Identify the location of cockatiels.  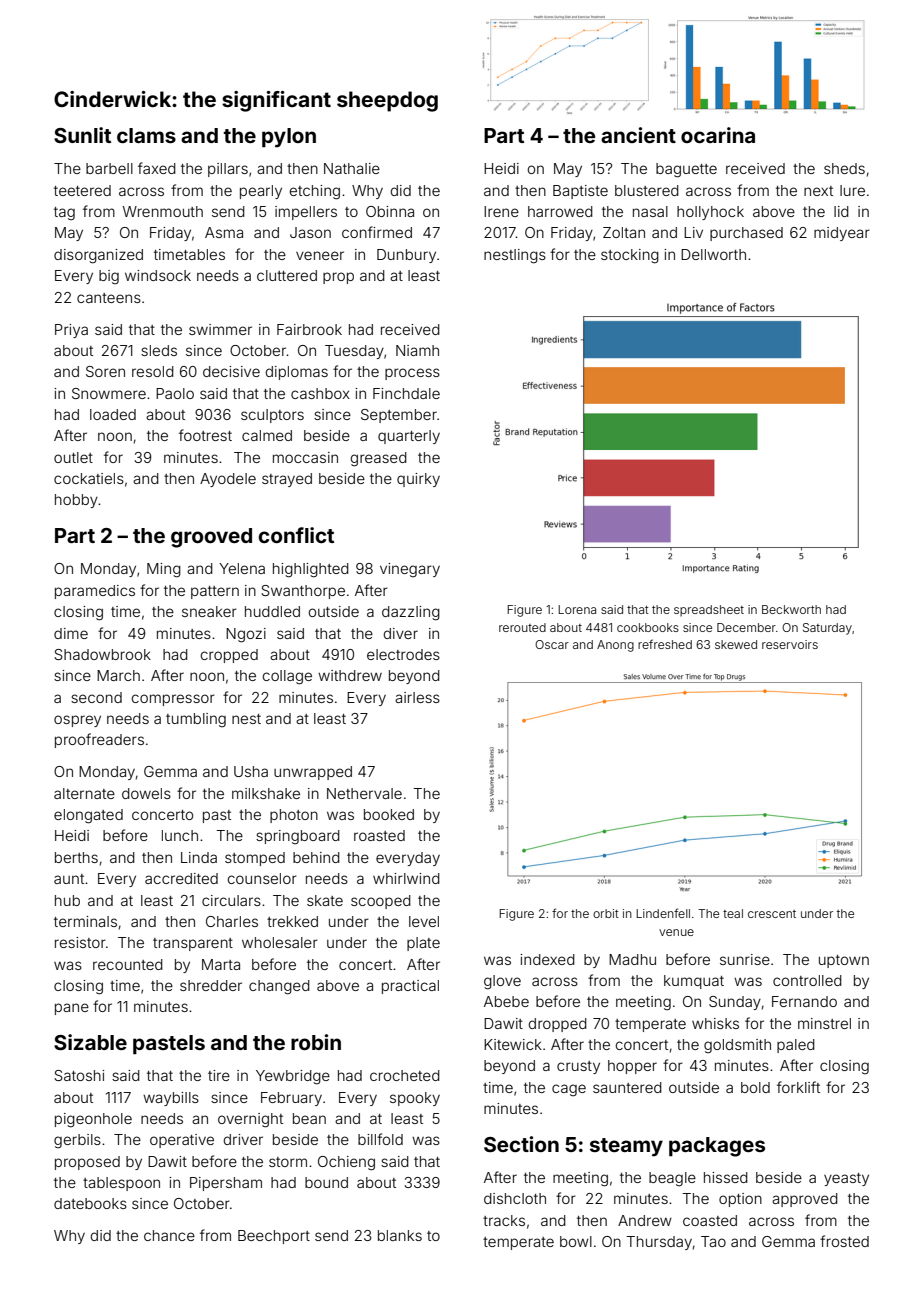
(89, 478).
